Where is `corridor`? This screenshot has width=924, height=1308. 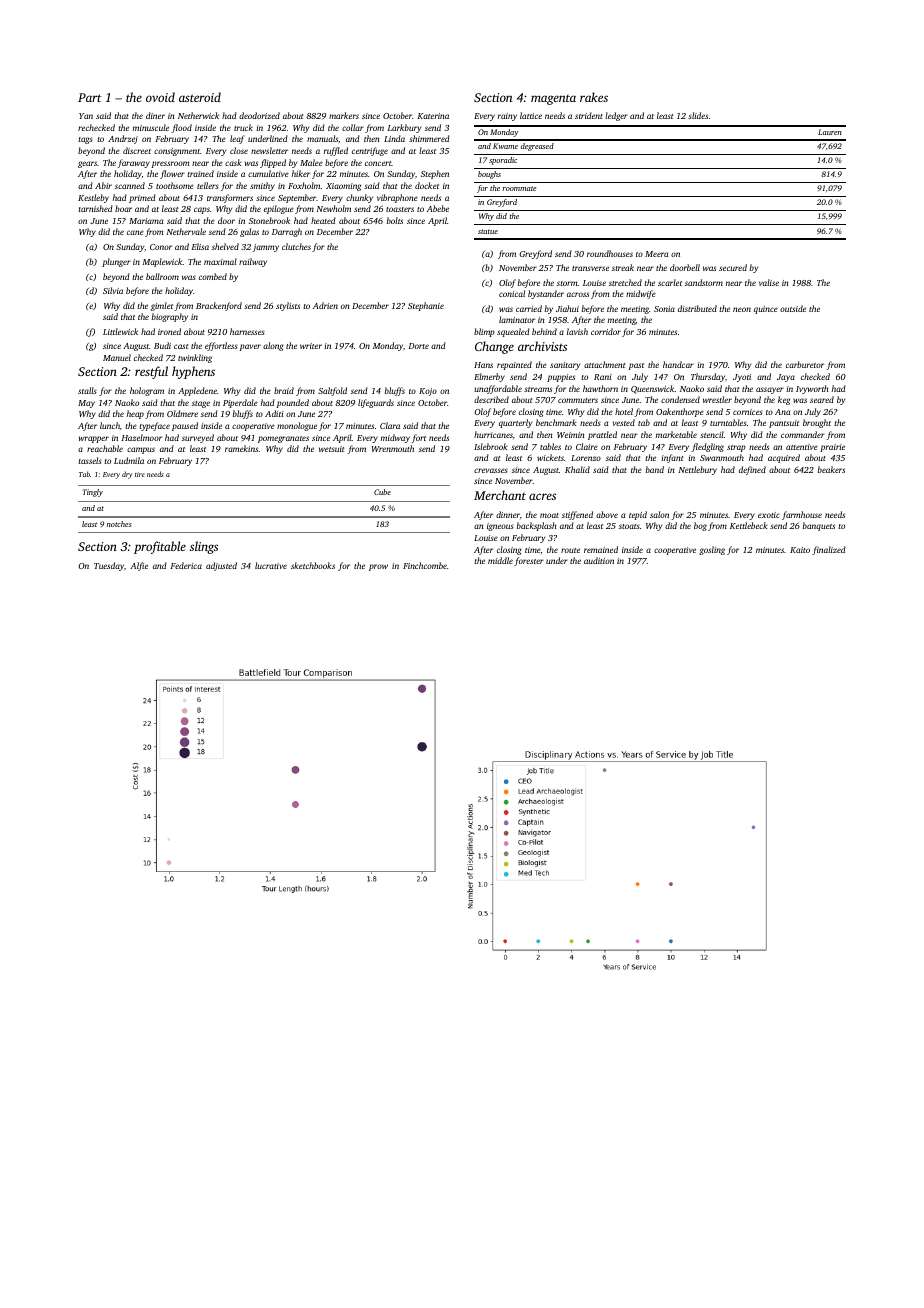 corridor is located at coordinates (606, 331).
